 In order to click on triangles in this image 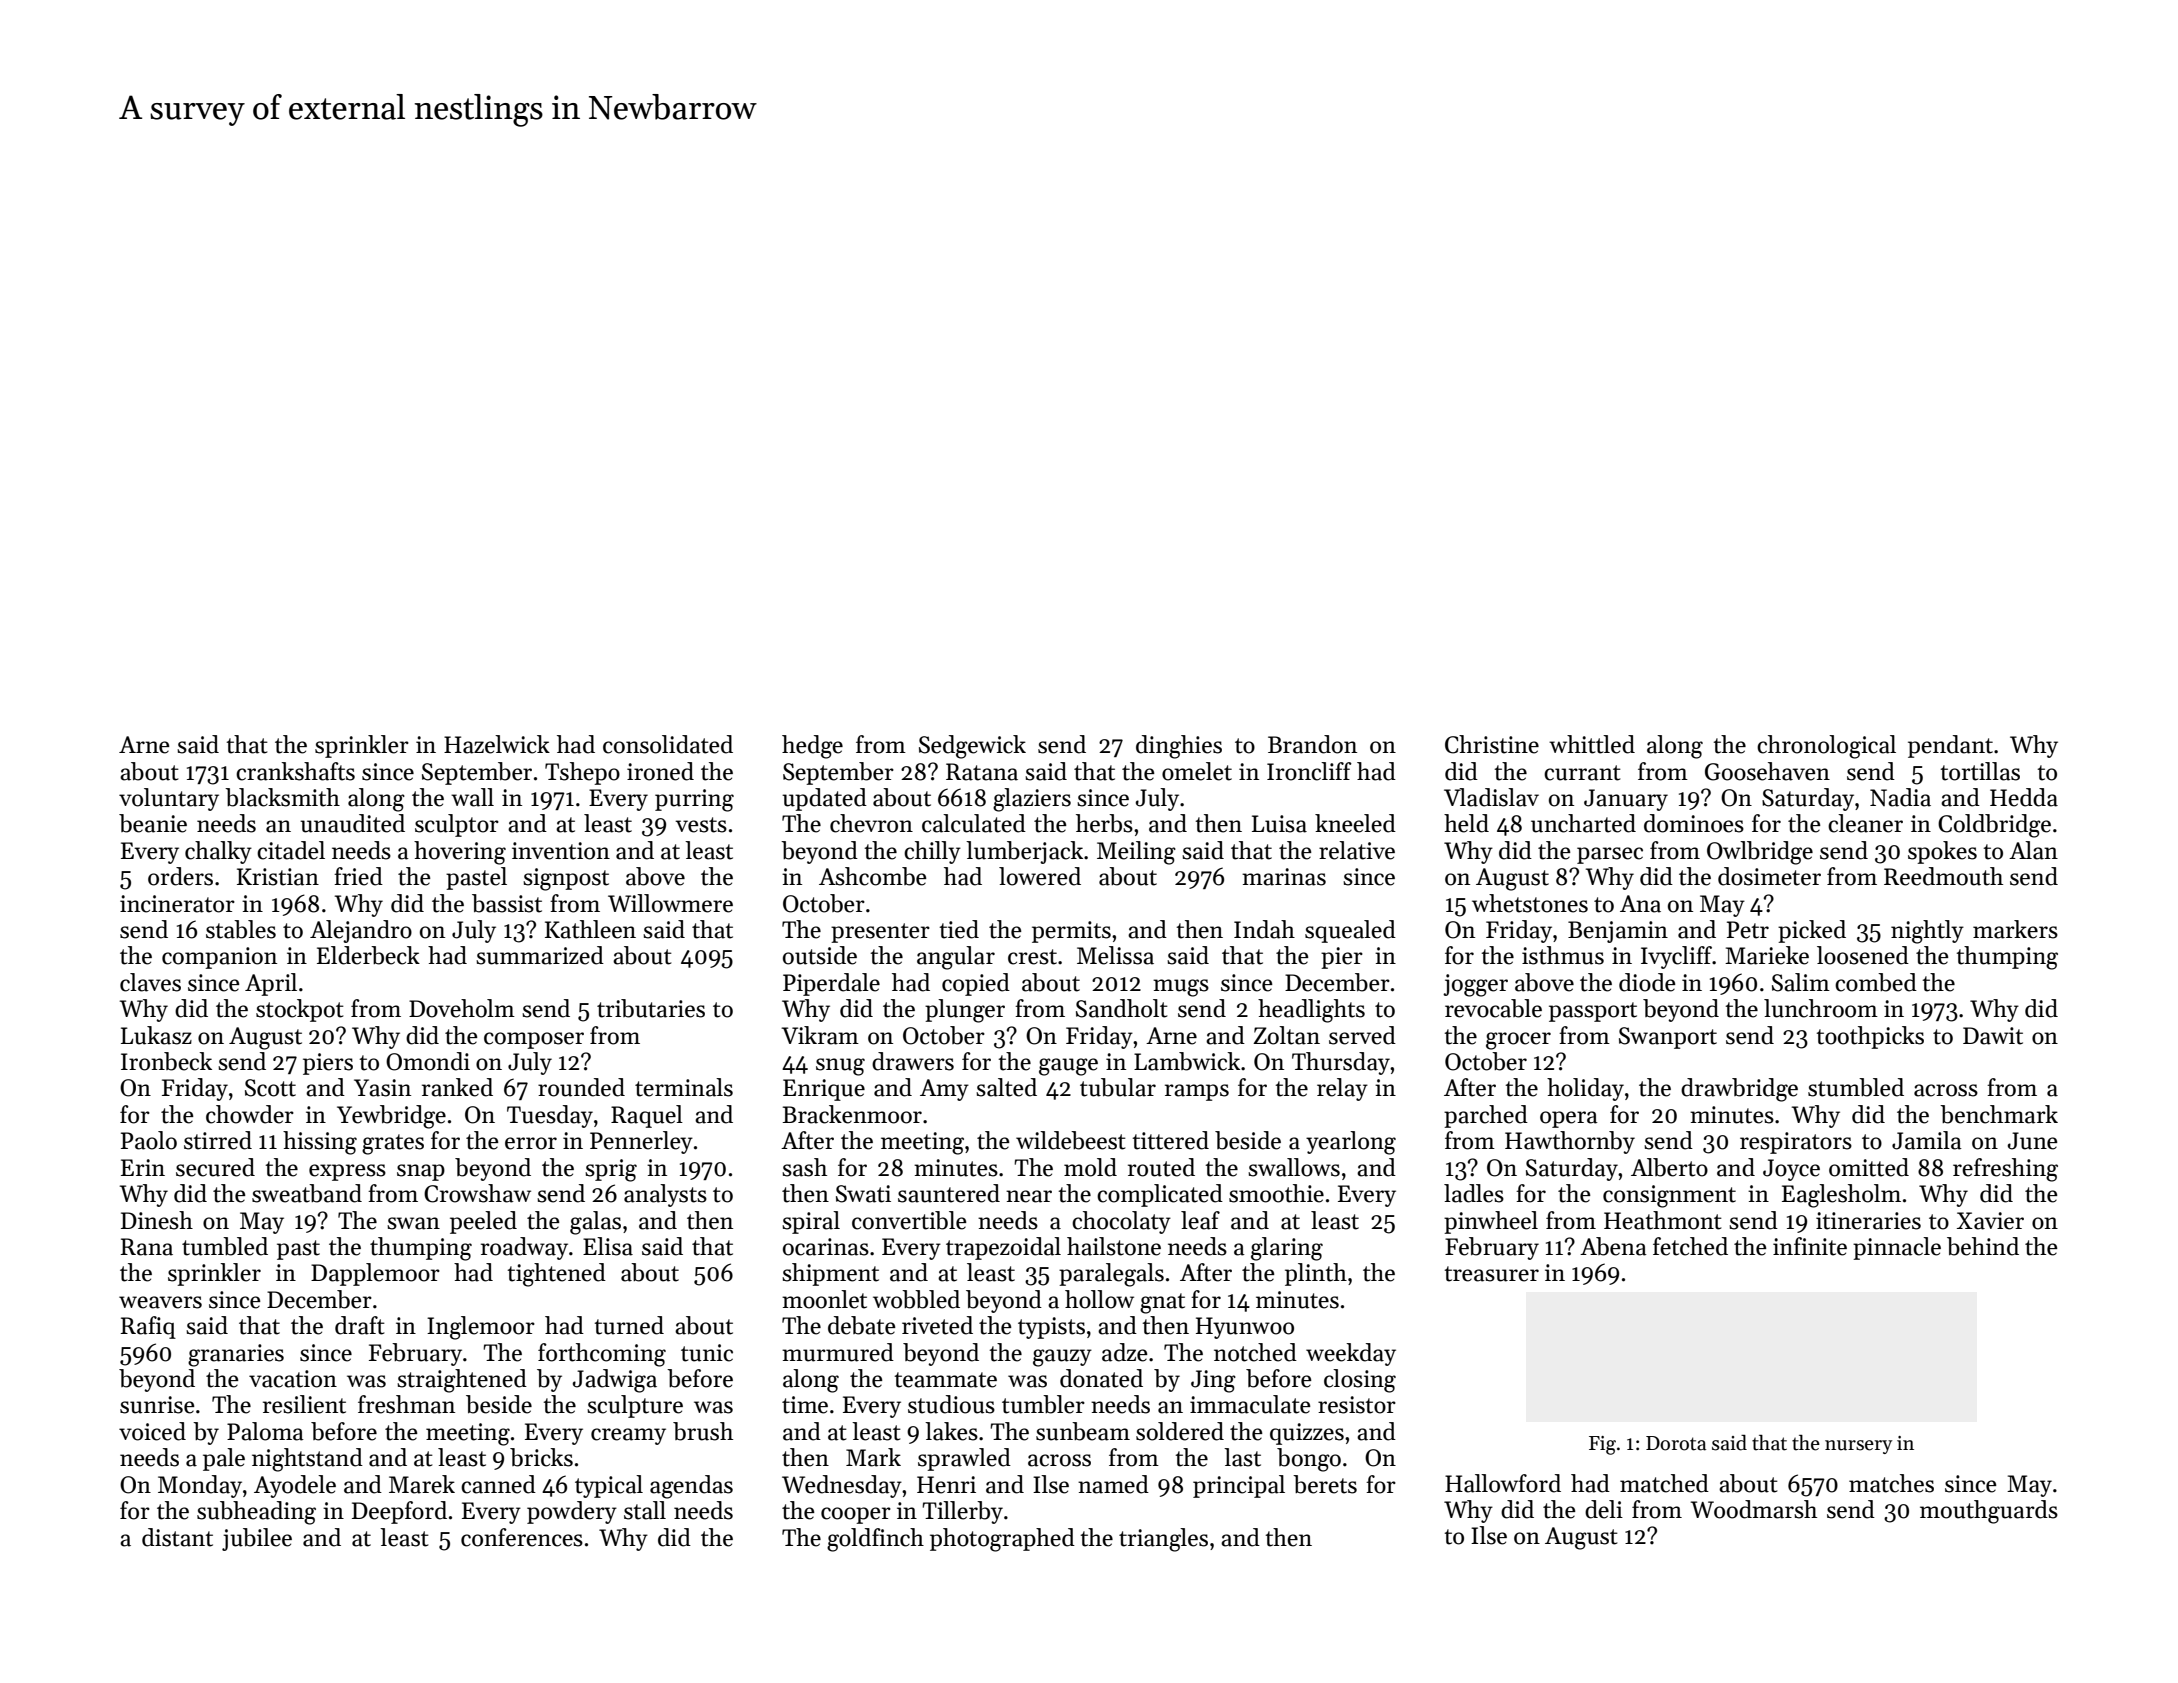, I will do `click(1163, 1540)`.
